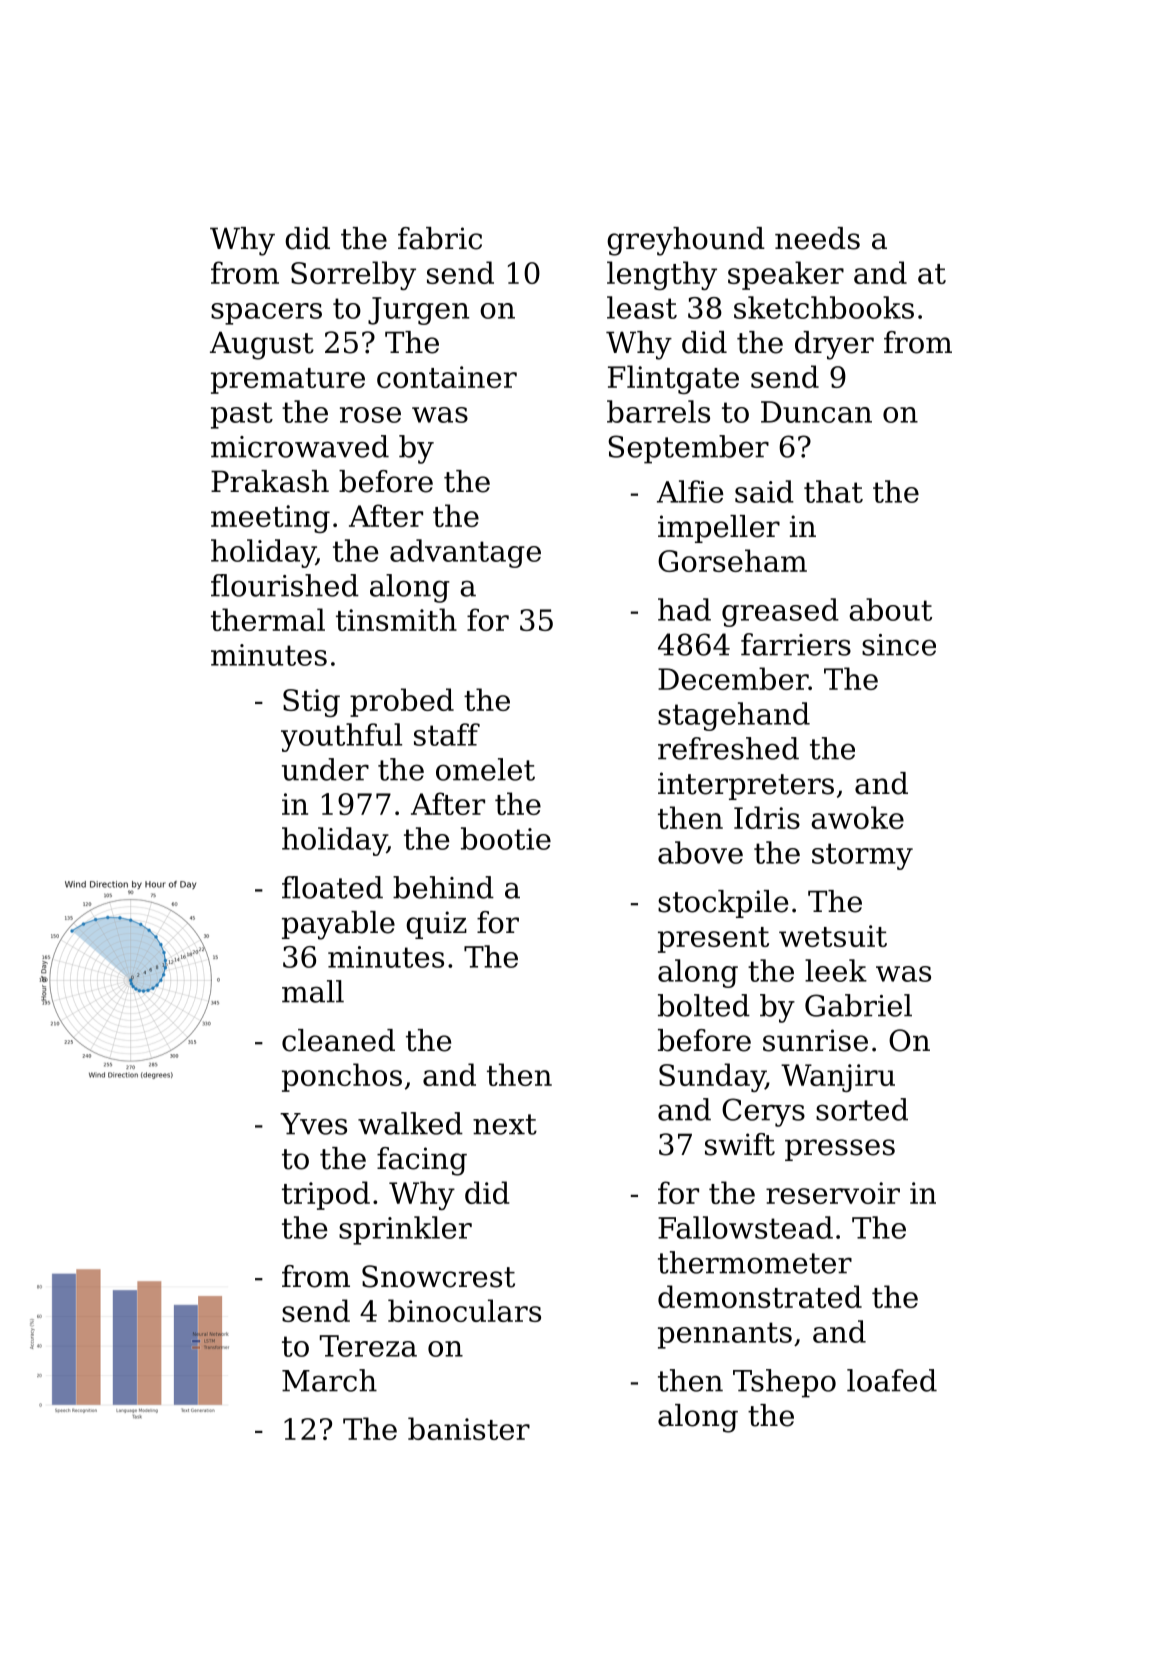 The image size is (1165, 1654). Describe the element at coordinates (857, 817) in the screenshot. I see `awoke` at that location.
